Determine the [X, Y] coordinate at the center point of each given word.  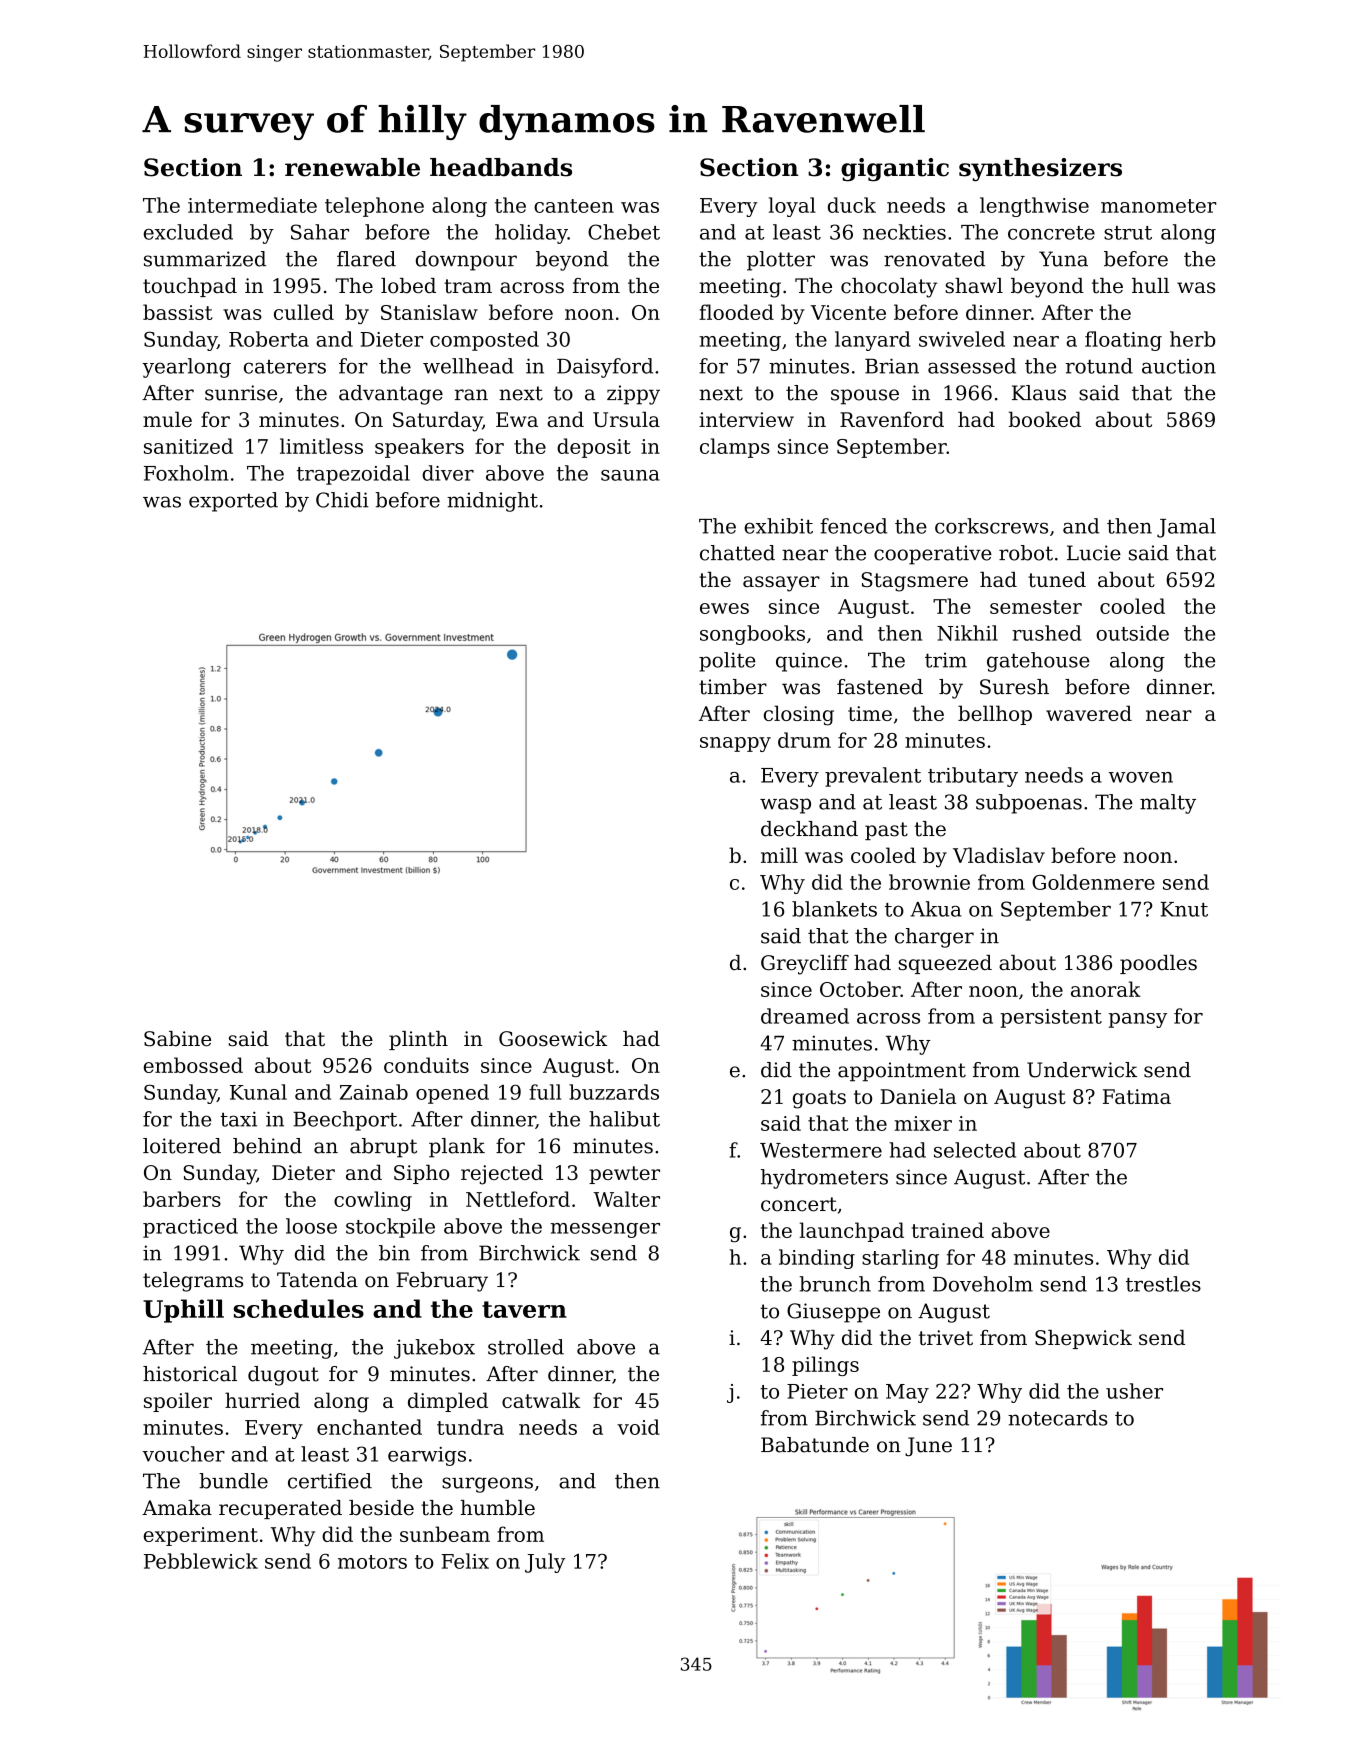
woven [1141, 777]
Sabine [177, 1039]
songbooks [752, 635]
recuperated [280, 1509]
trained [948, 1230]
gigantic [895, 170]
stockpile [390, 1228]
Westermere [821, 1150]
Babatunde [815, 1445]
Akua [936, 909]
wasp [785, 806]
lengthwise [1034, 207]
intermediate [252, 205]
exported [233, 502]
